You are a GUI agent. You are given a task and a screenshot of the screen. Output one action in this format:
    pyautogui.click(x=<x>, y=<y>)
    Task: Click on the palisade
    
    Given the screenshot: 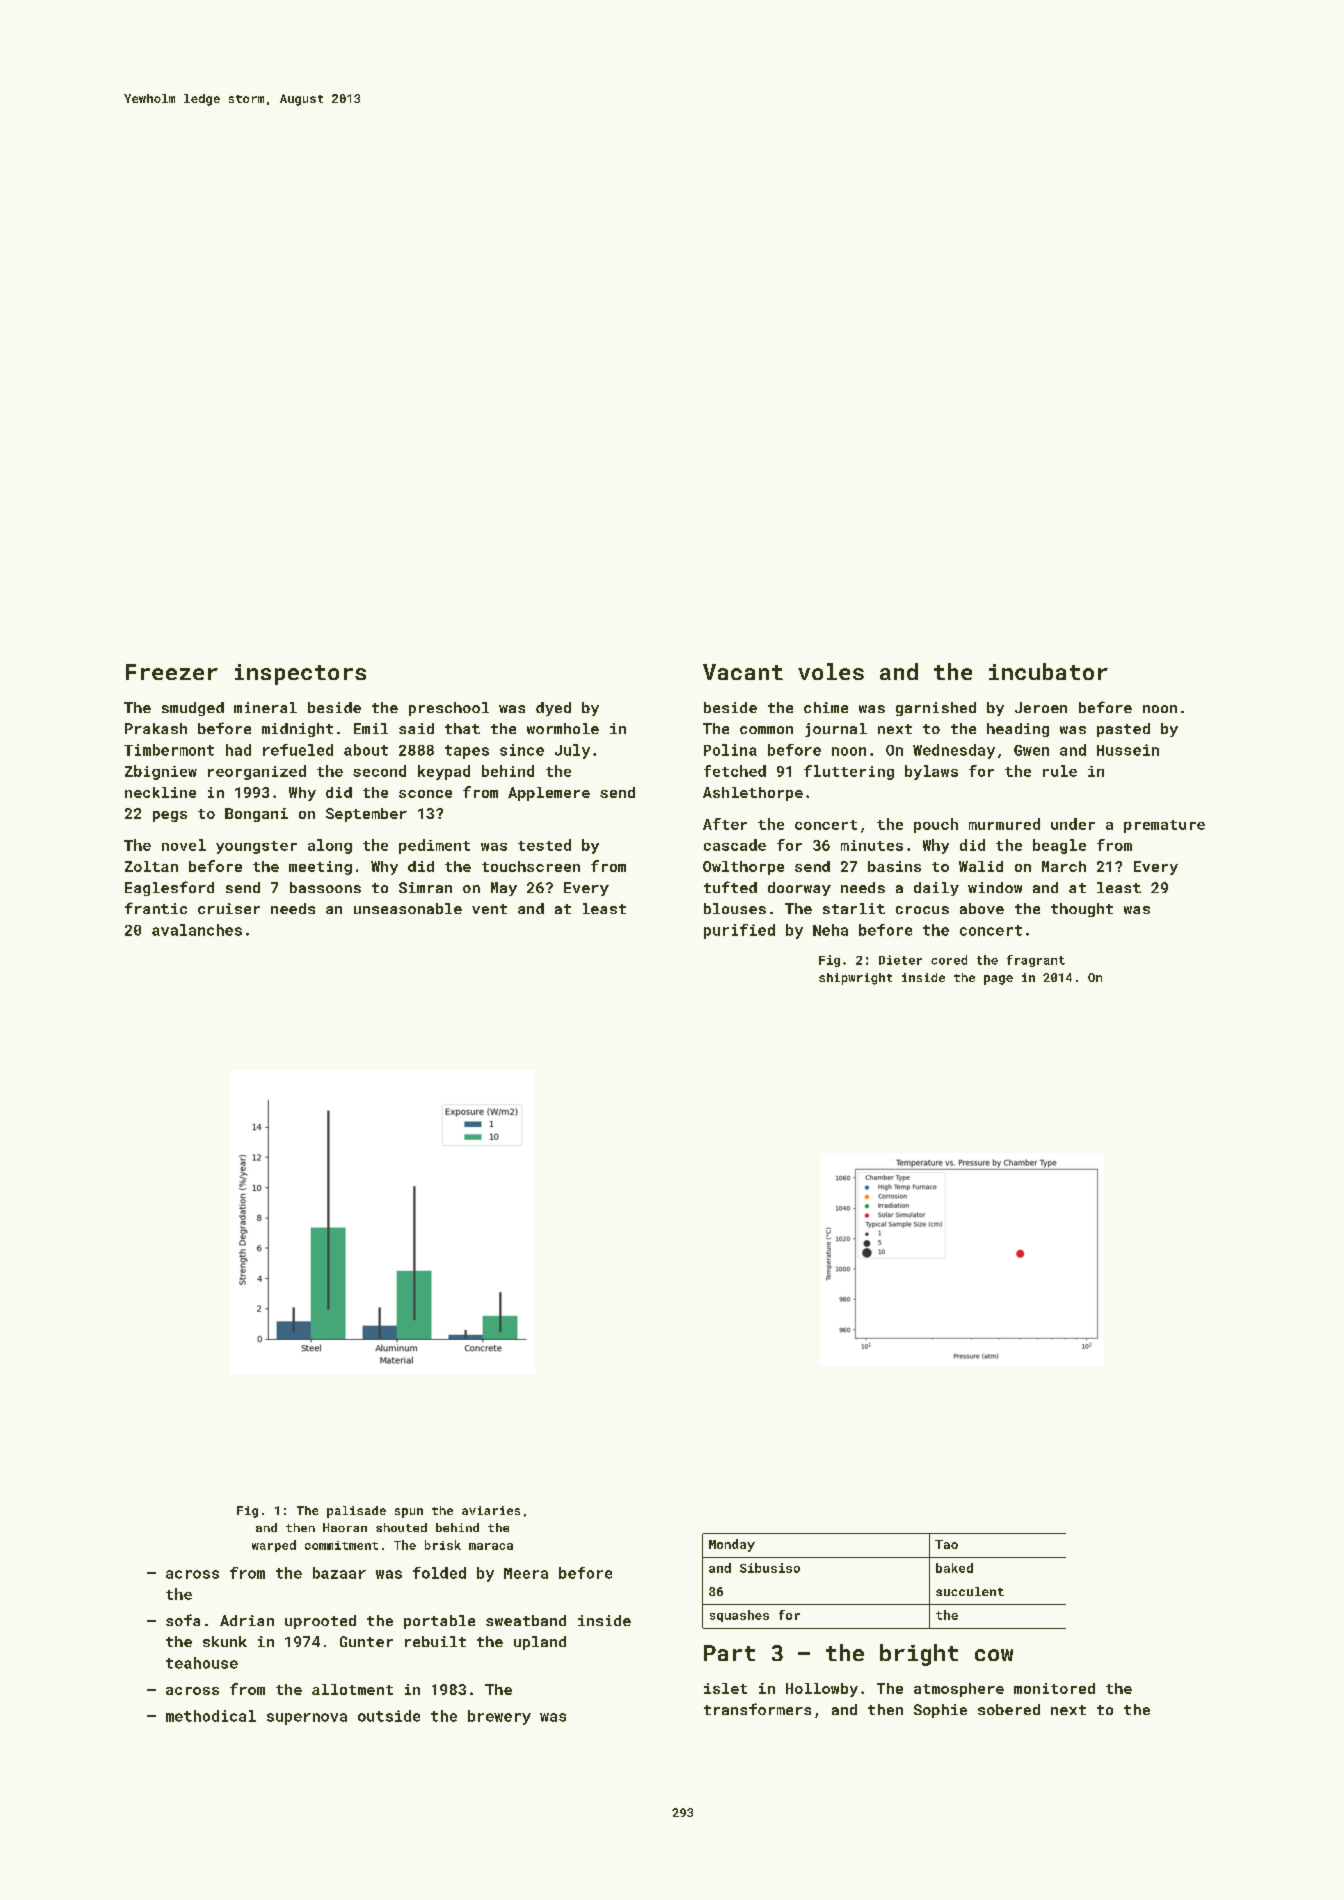 What is the action you would take?
    pyautogui.click(x=356, y=1512)
